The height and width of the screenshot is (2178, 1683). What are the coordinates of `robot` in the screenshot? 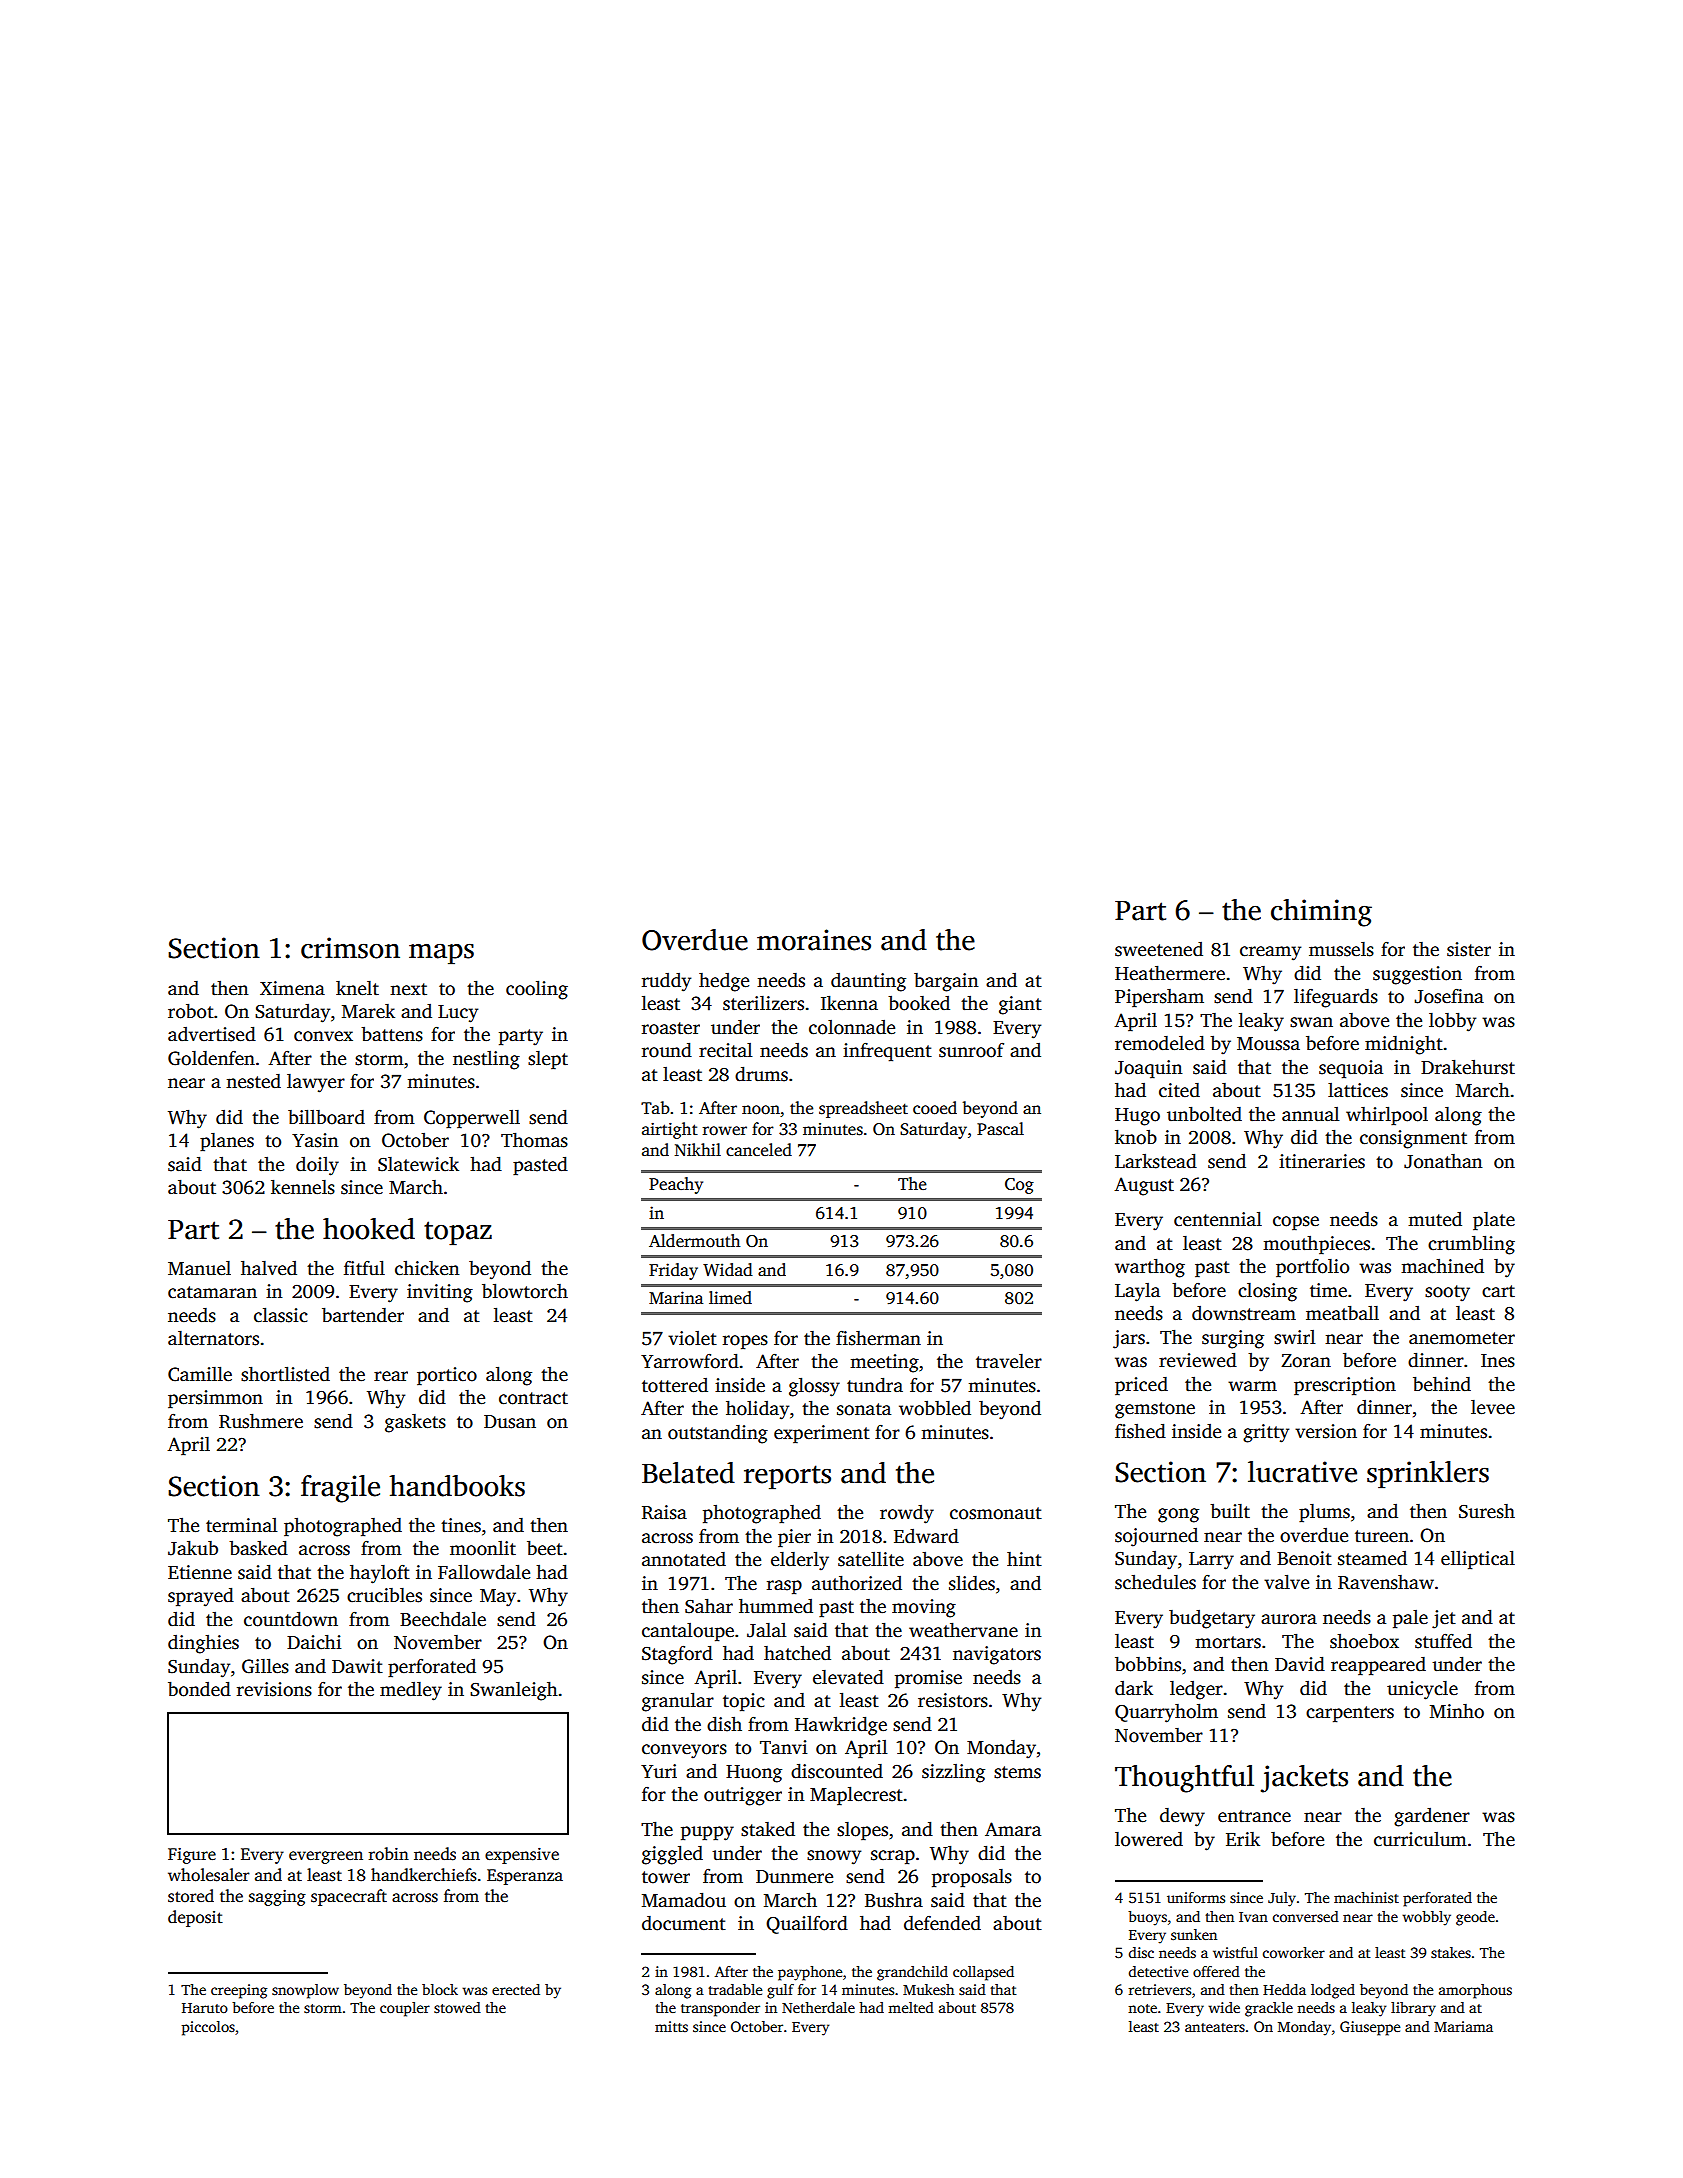 It's located at (191, 1011).
